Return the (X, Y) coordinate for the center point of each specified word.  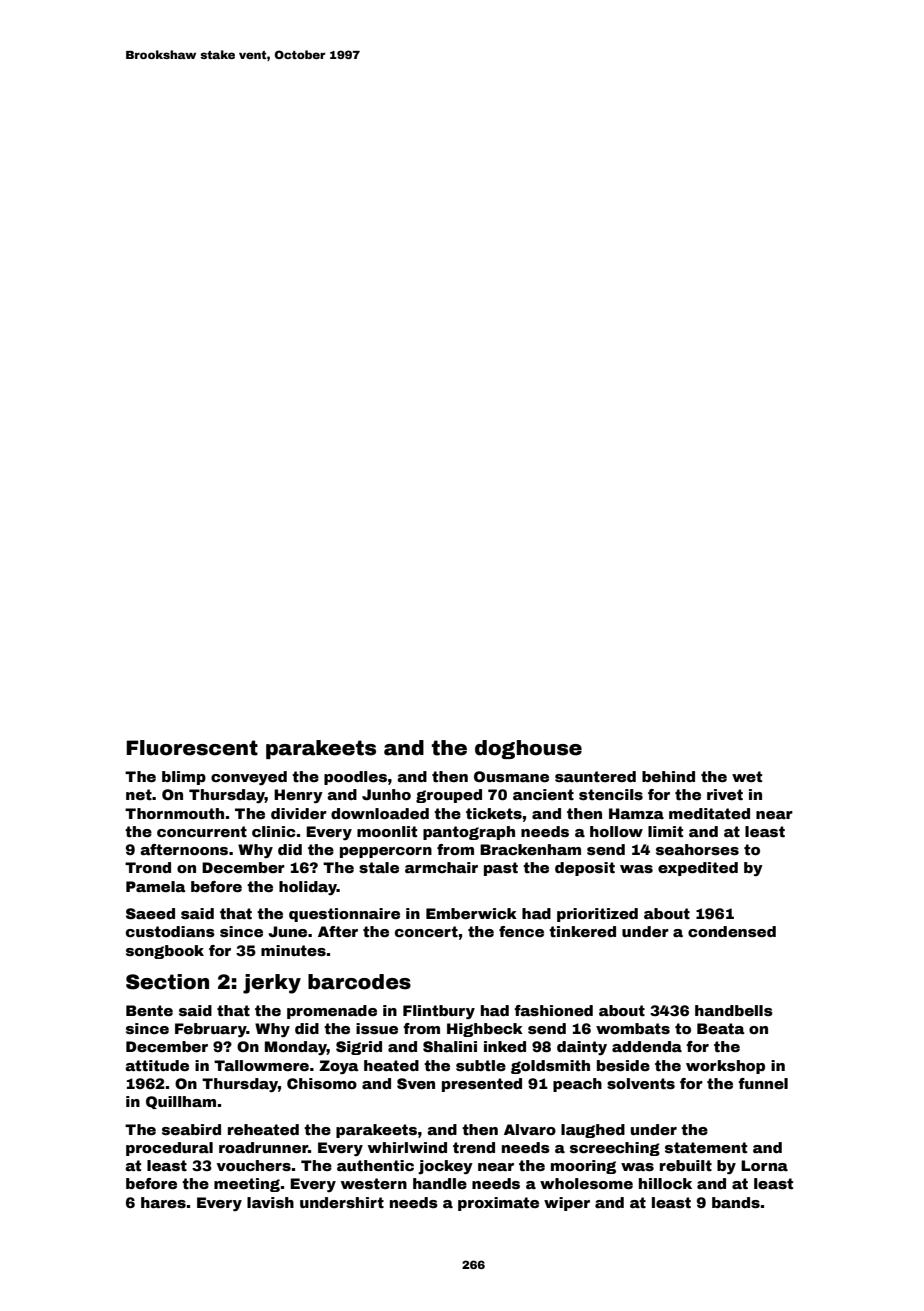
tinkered (582, 931)
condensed (732, 931)
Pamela (156, 886)
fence (521, 931)
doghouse (528, 749)
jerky (272, 984)
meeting (247, 1185)
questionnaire (344, 915)
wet (747, 776)
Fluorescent (192, 748)
